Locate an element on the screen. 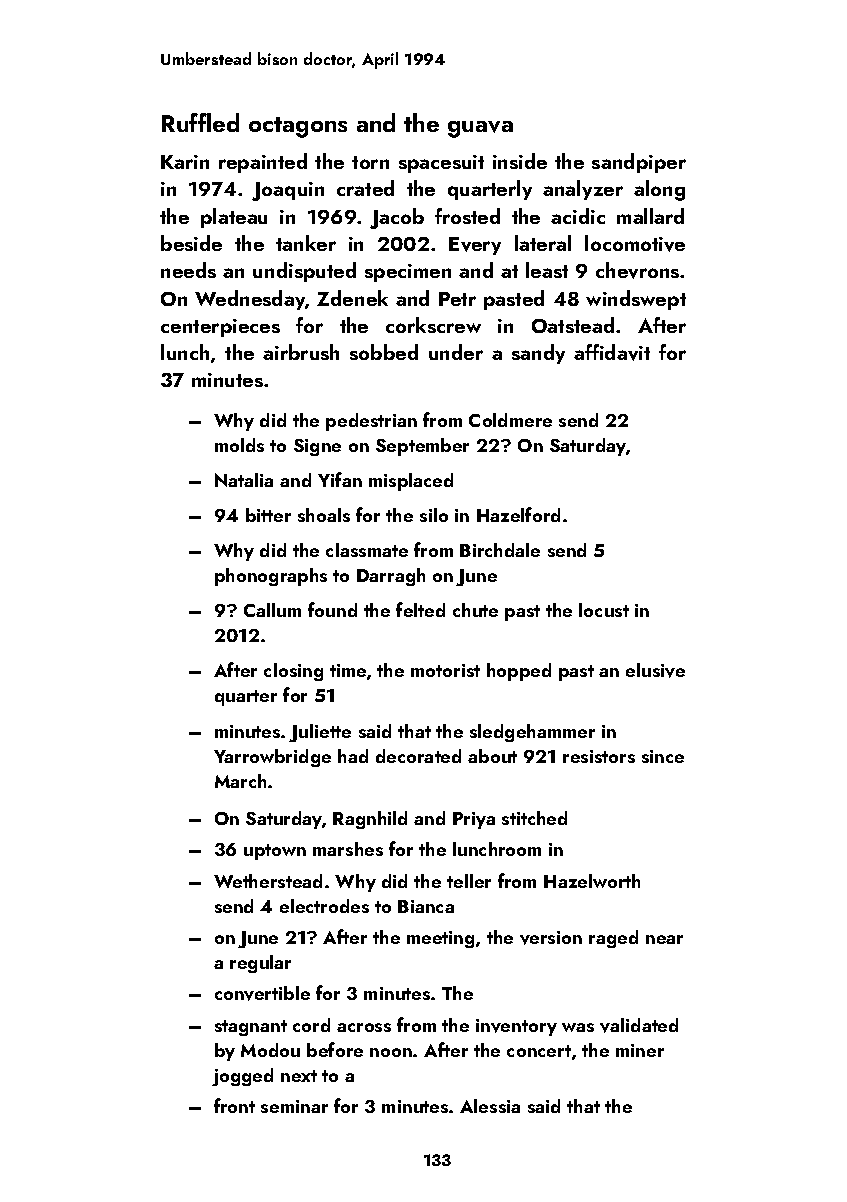 This screenshot has width=847, height=1202. Natalia is located at coordinates (244, 480).
